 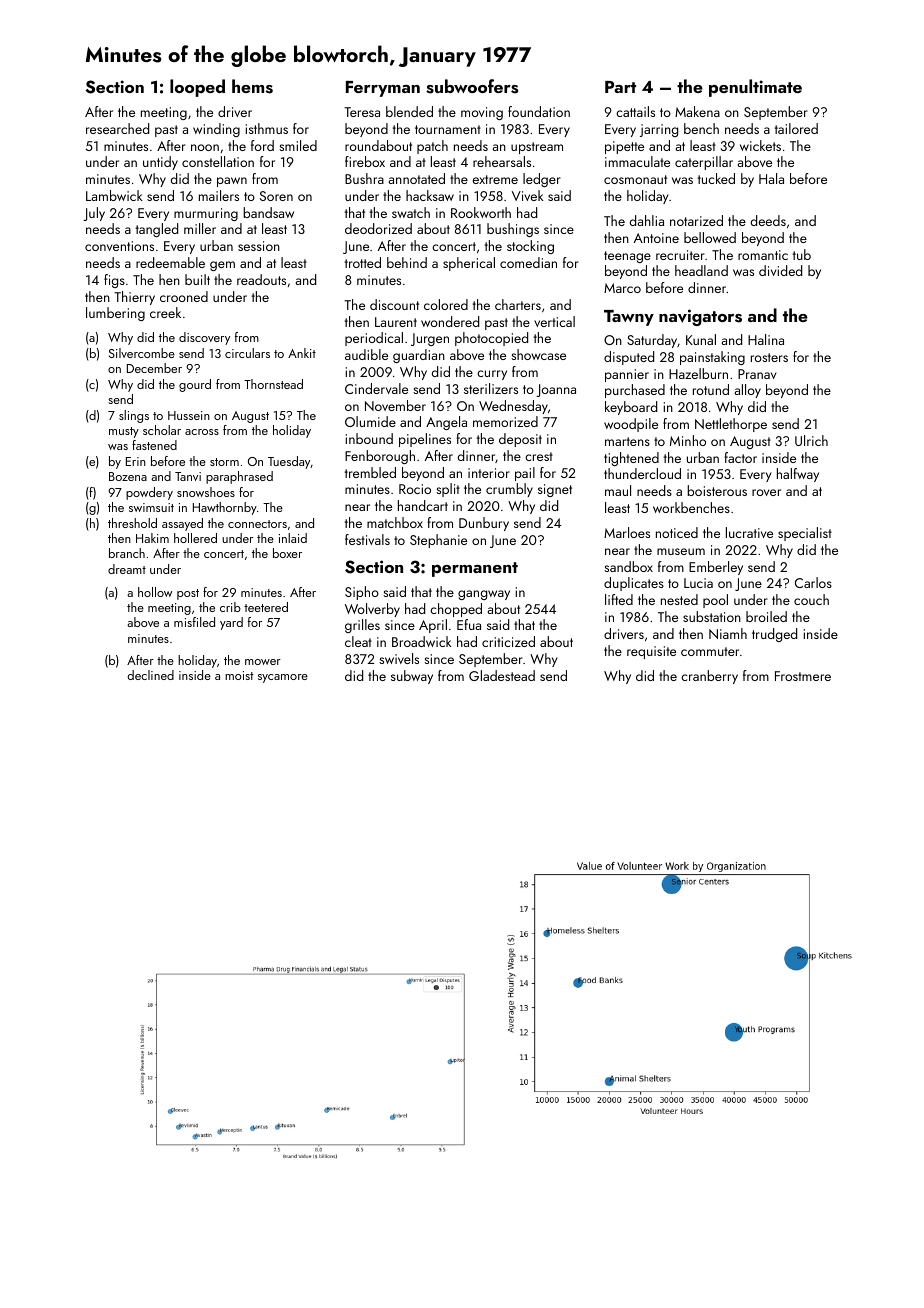 What do you see at coordinates (268, 212) in the screenshot?
I see `bandsaw` at bounding box center [268, 212].
